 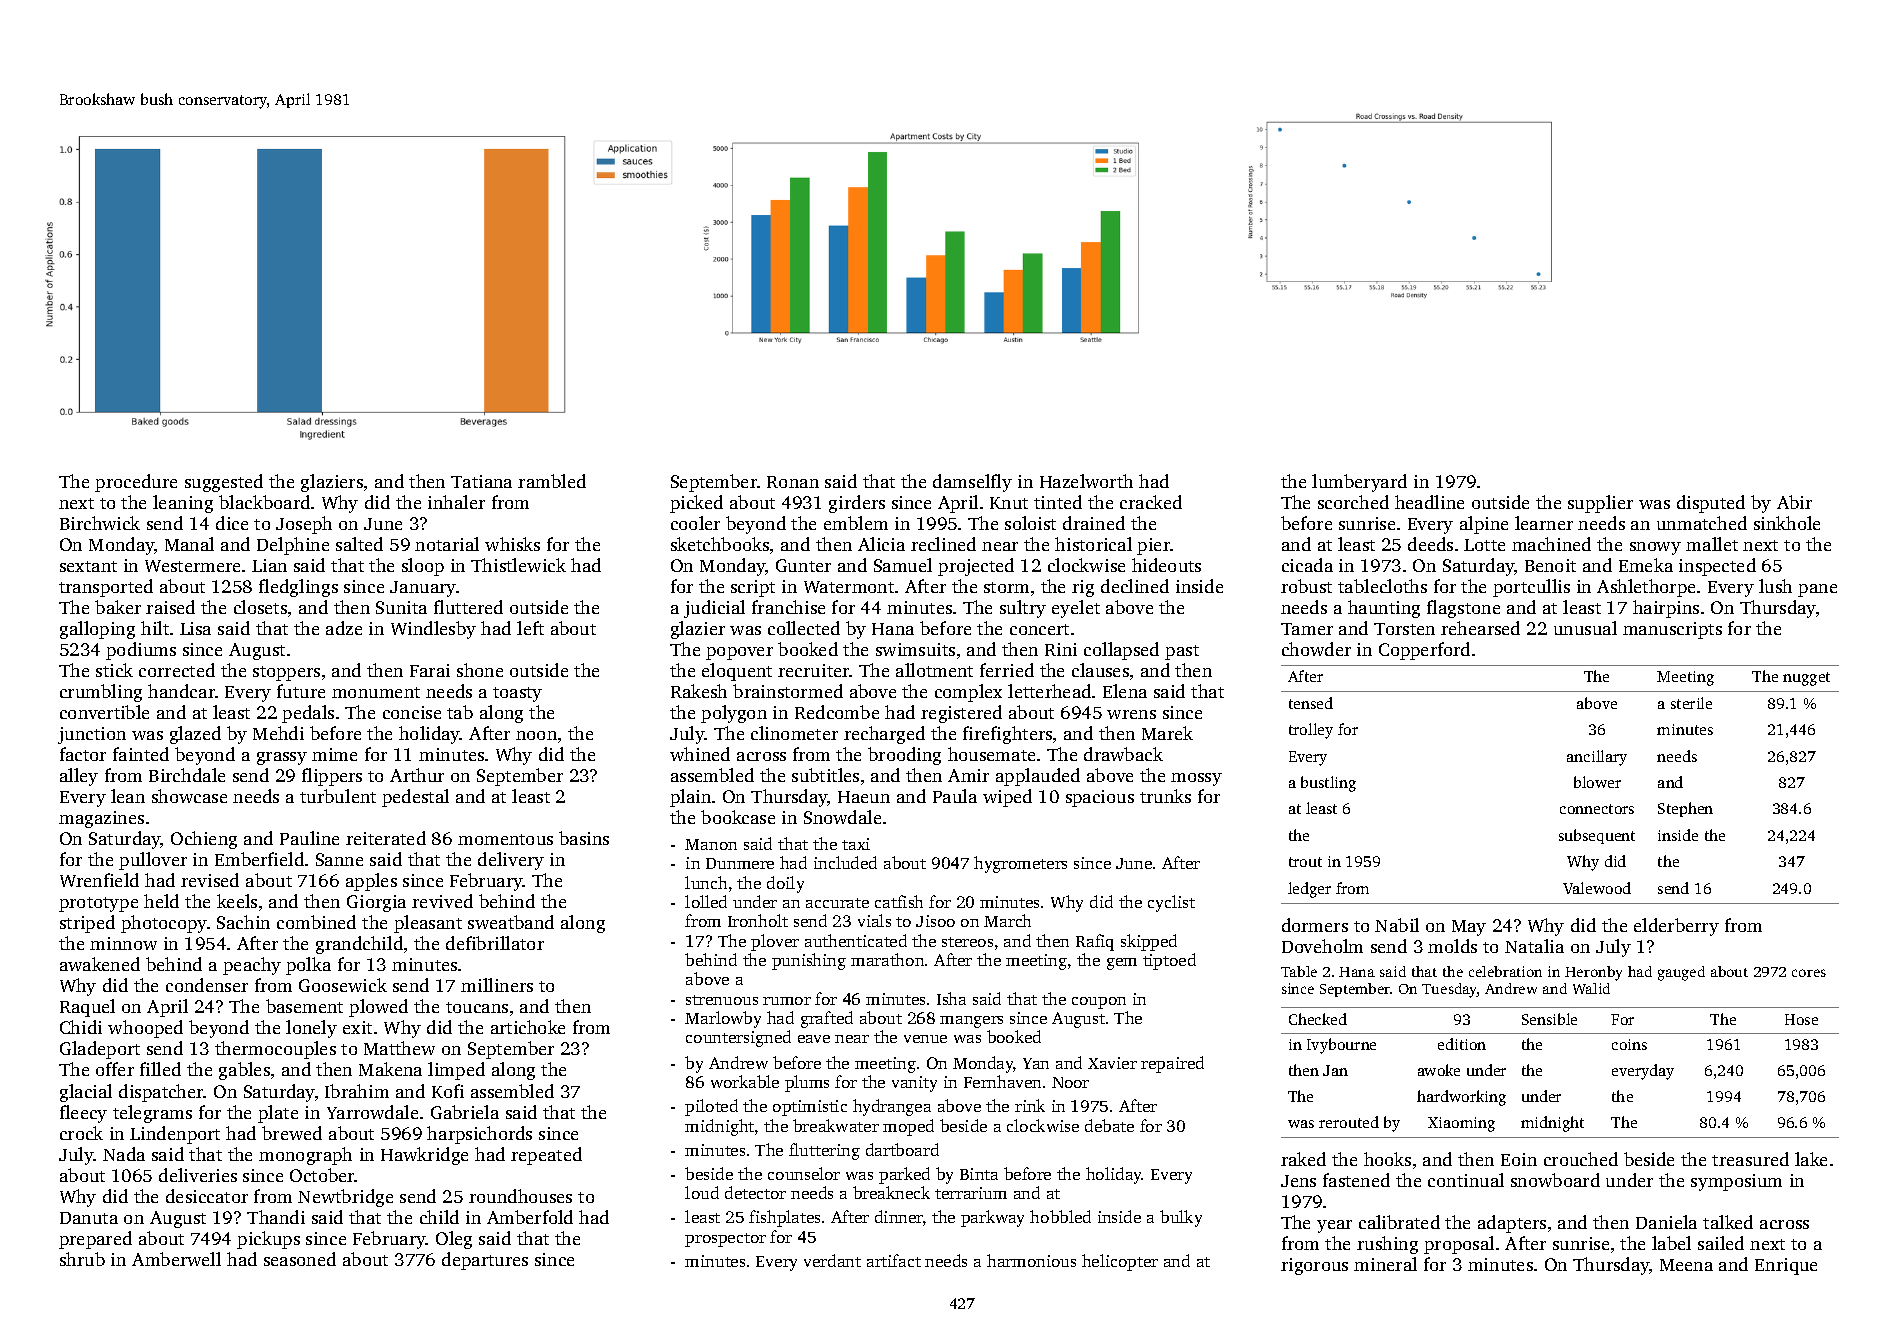 I want to click on magazines, so click(x=101, y=819).
